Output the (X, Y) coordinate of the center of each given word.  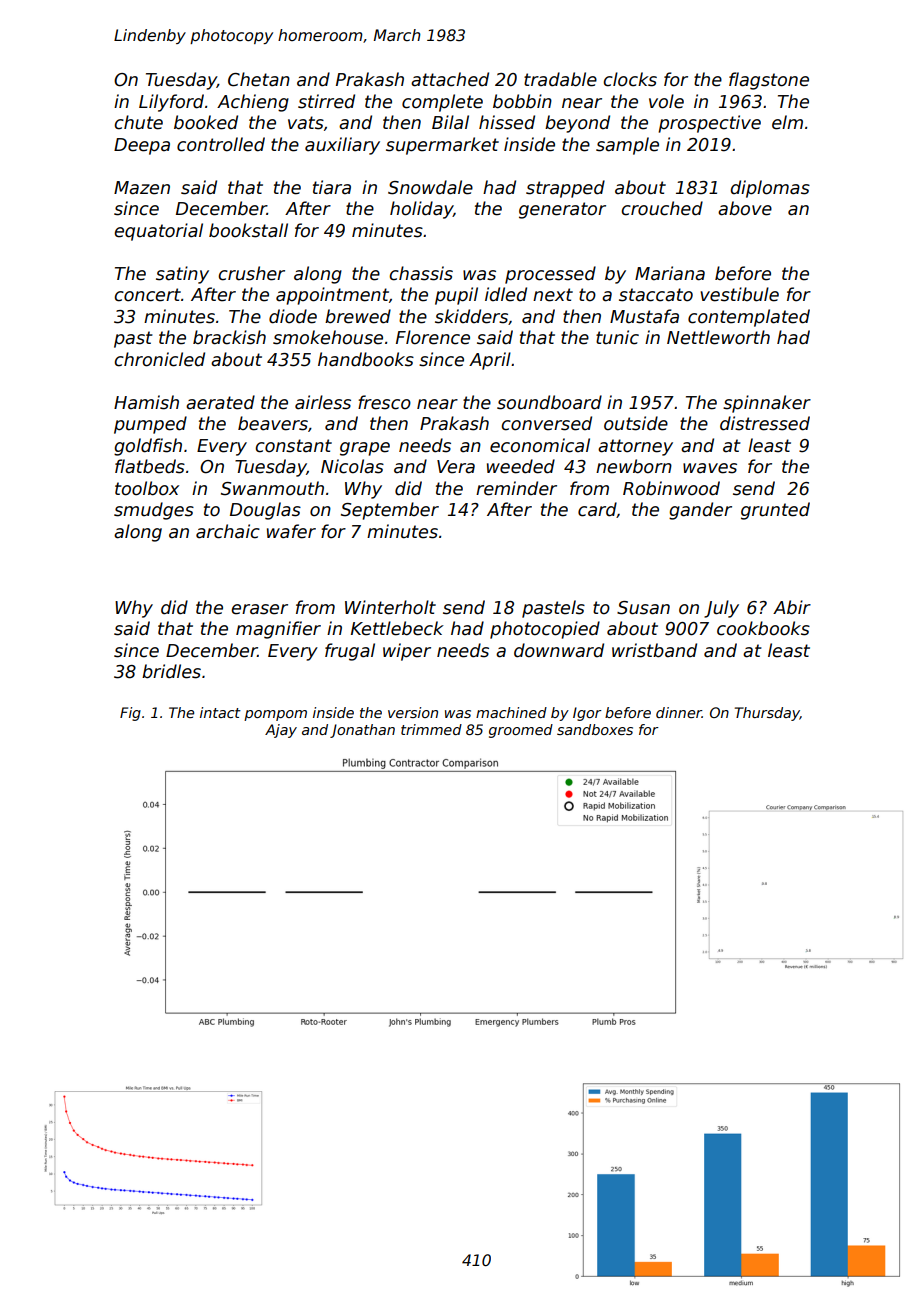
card (597, 510)
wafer (291, 531)
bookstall (248, 230)
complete (442, 103)
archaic (228, 531)
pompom (275, 715)
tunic (617, 337)
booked (206, 122)
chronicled (159, 359)
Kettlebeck (397, 628)
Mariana (670, 273)
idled (506, 294)
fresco (384, 402)
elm (787, 122)
